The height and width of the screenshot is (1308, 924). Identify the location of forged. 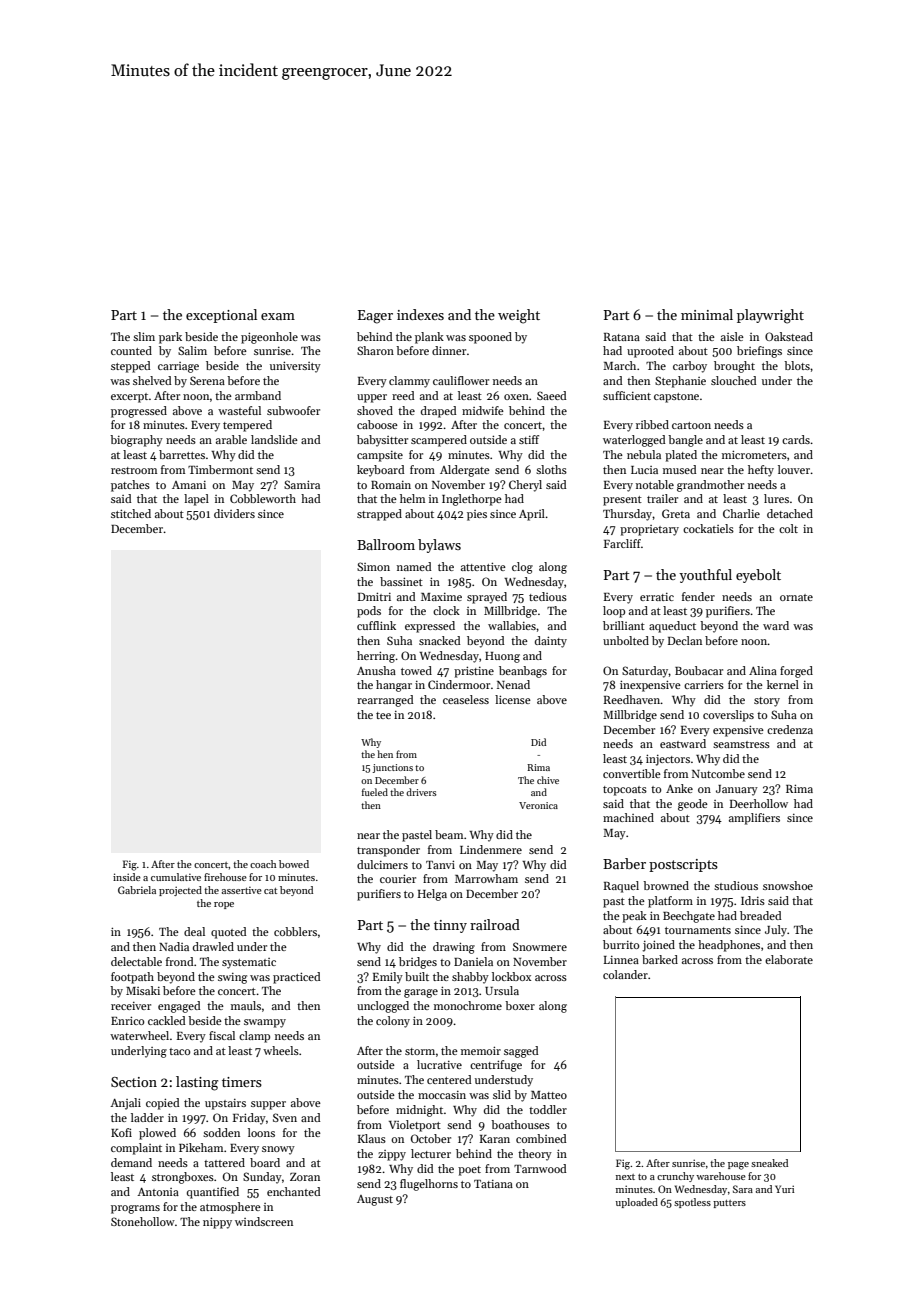
(796, 672).
